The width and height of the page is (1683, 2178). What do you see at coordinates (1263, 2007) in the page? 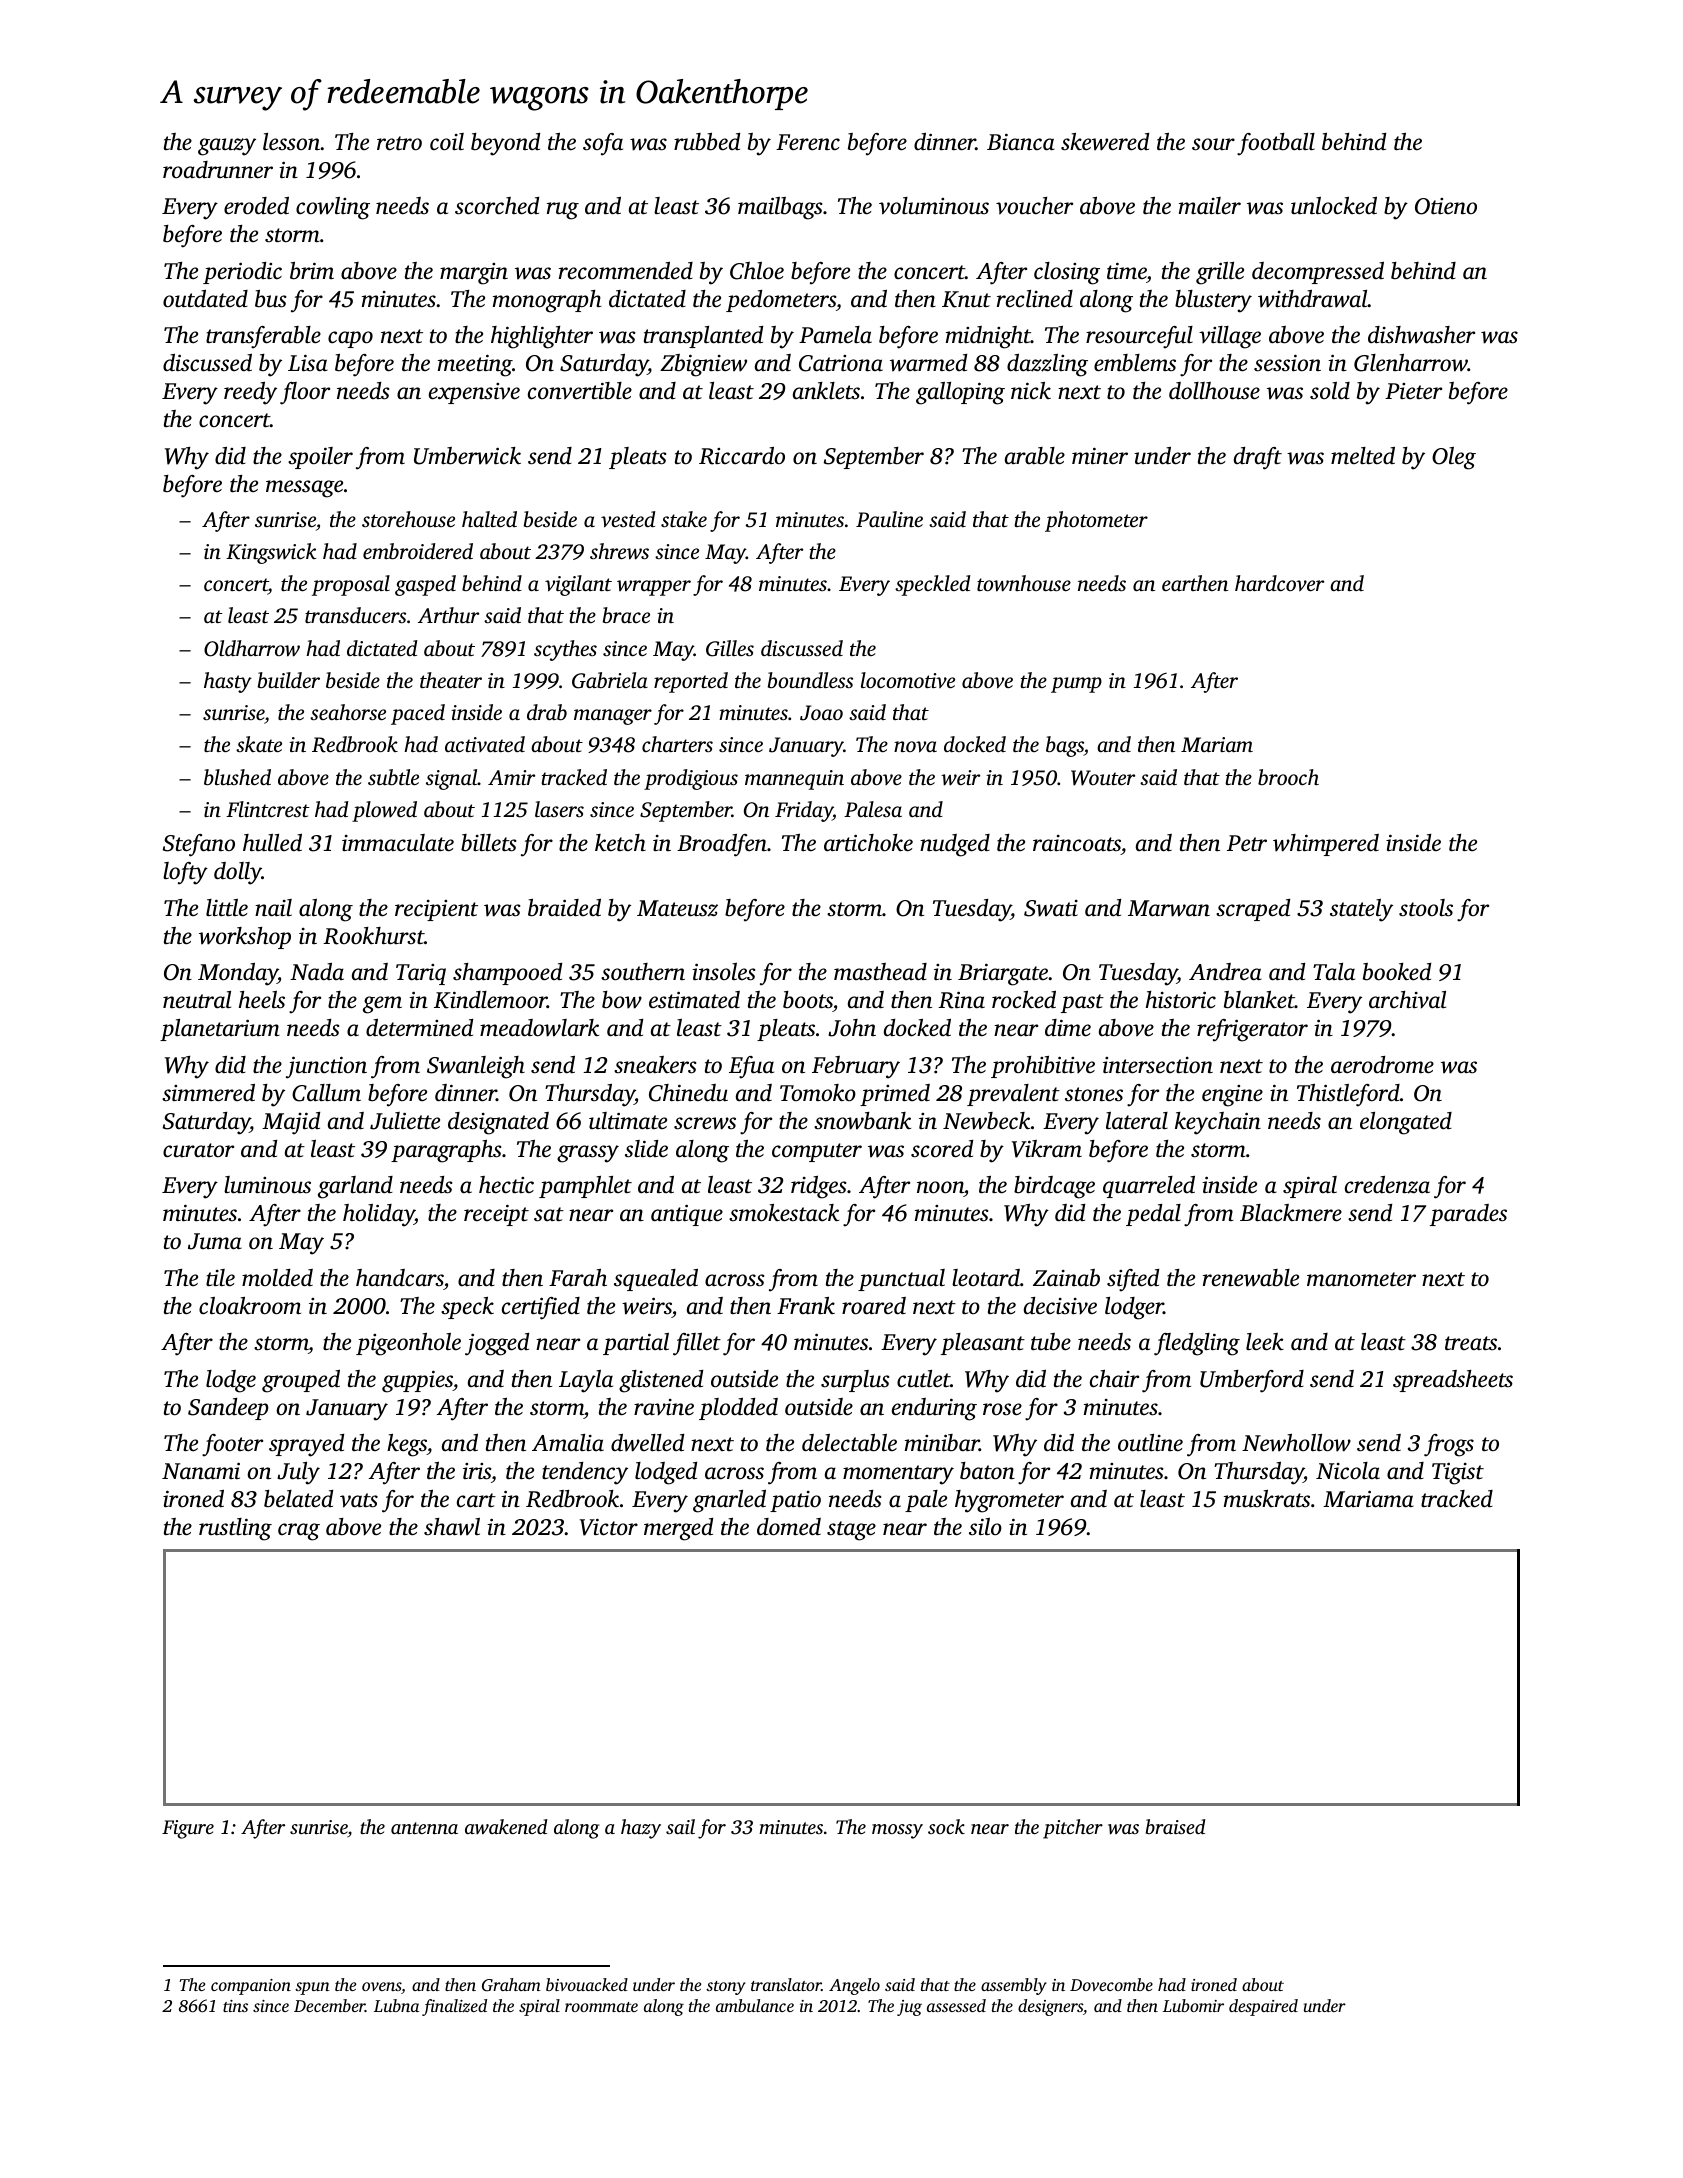
I see `despaired` at bounding box center [1263, 2007].
